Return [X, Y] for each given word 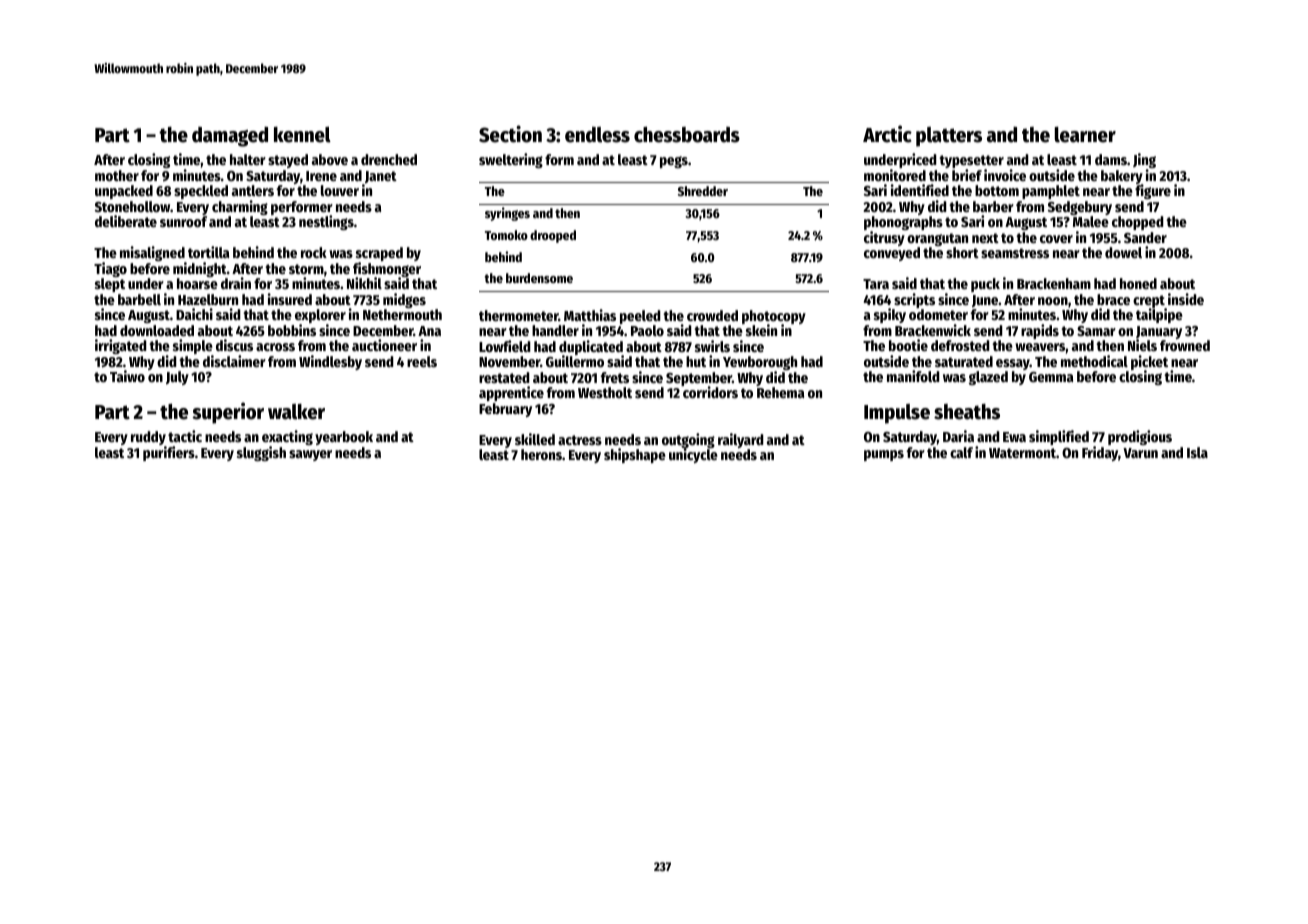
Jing [1144, 160]
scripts [914, 300]
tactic [185, 436]
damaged [230, 137]
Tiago [110, 269]
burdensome [539, 278]
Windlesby [330, 362]
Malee [1091, 221]
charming [240, 207]
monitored [895, 175]
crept [1150, 302]
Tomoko [506, 235]
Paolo [647, 330]
